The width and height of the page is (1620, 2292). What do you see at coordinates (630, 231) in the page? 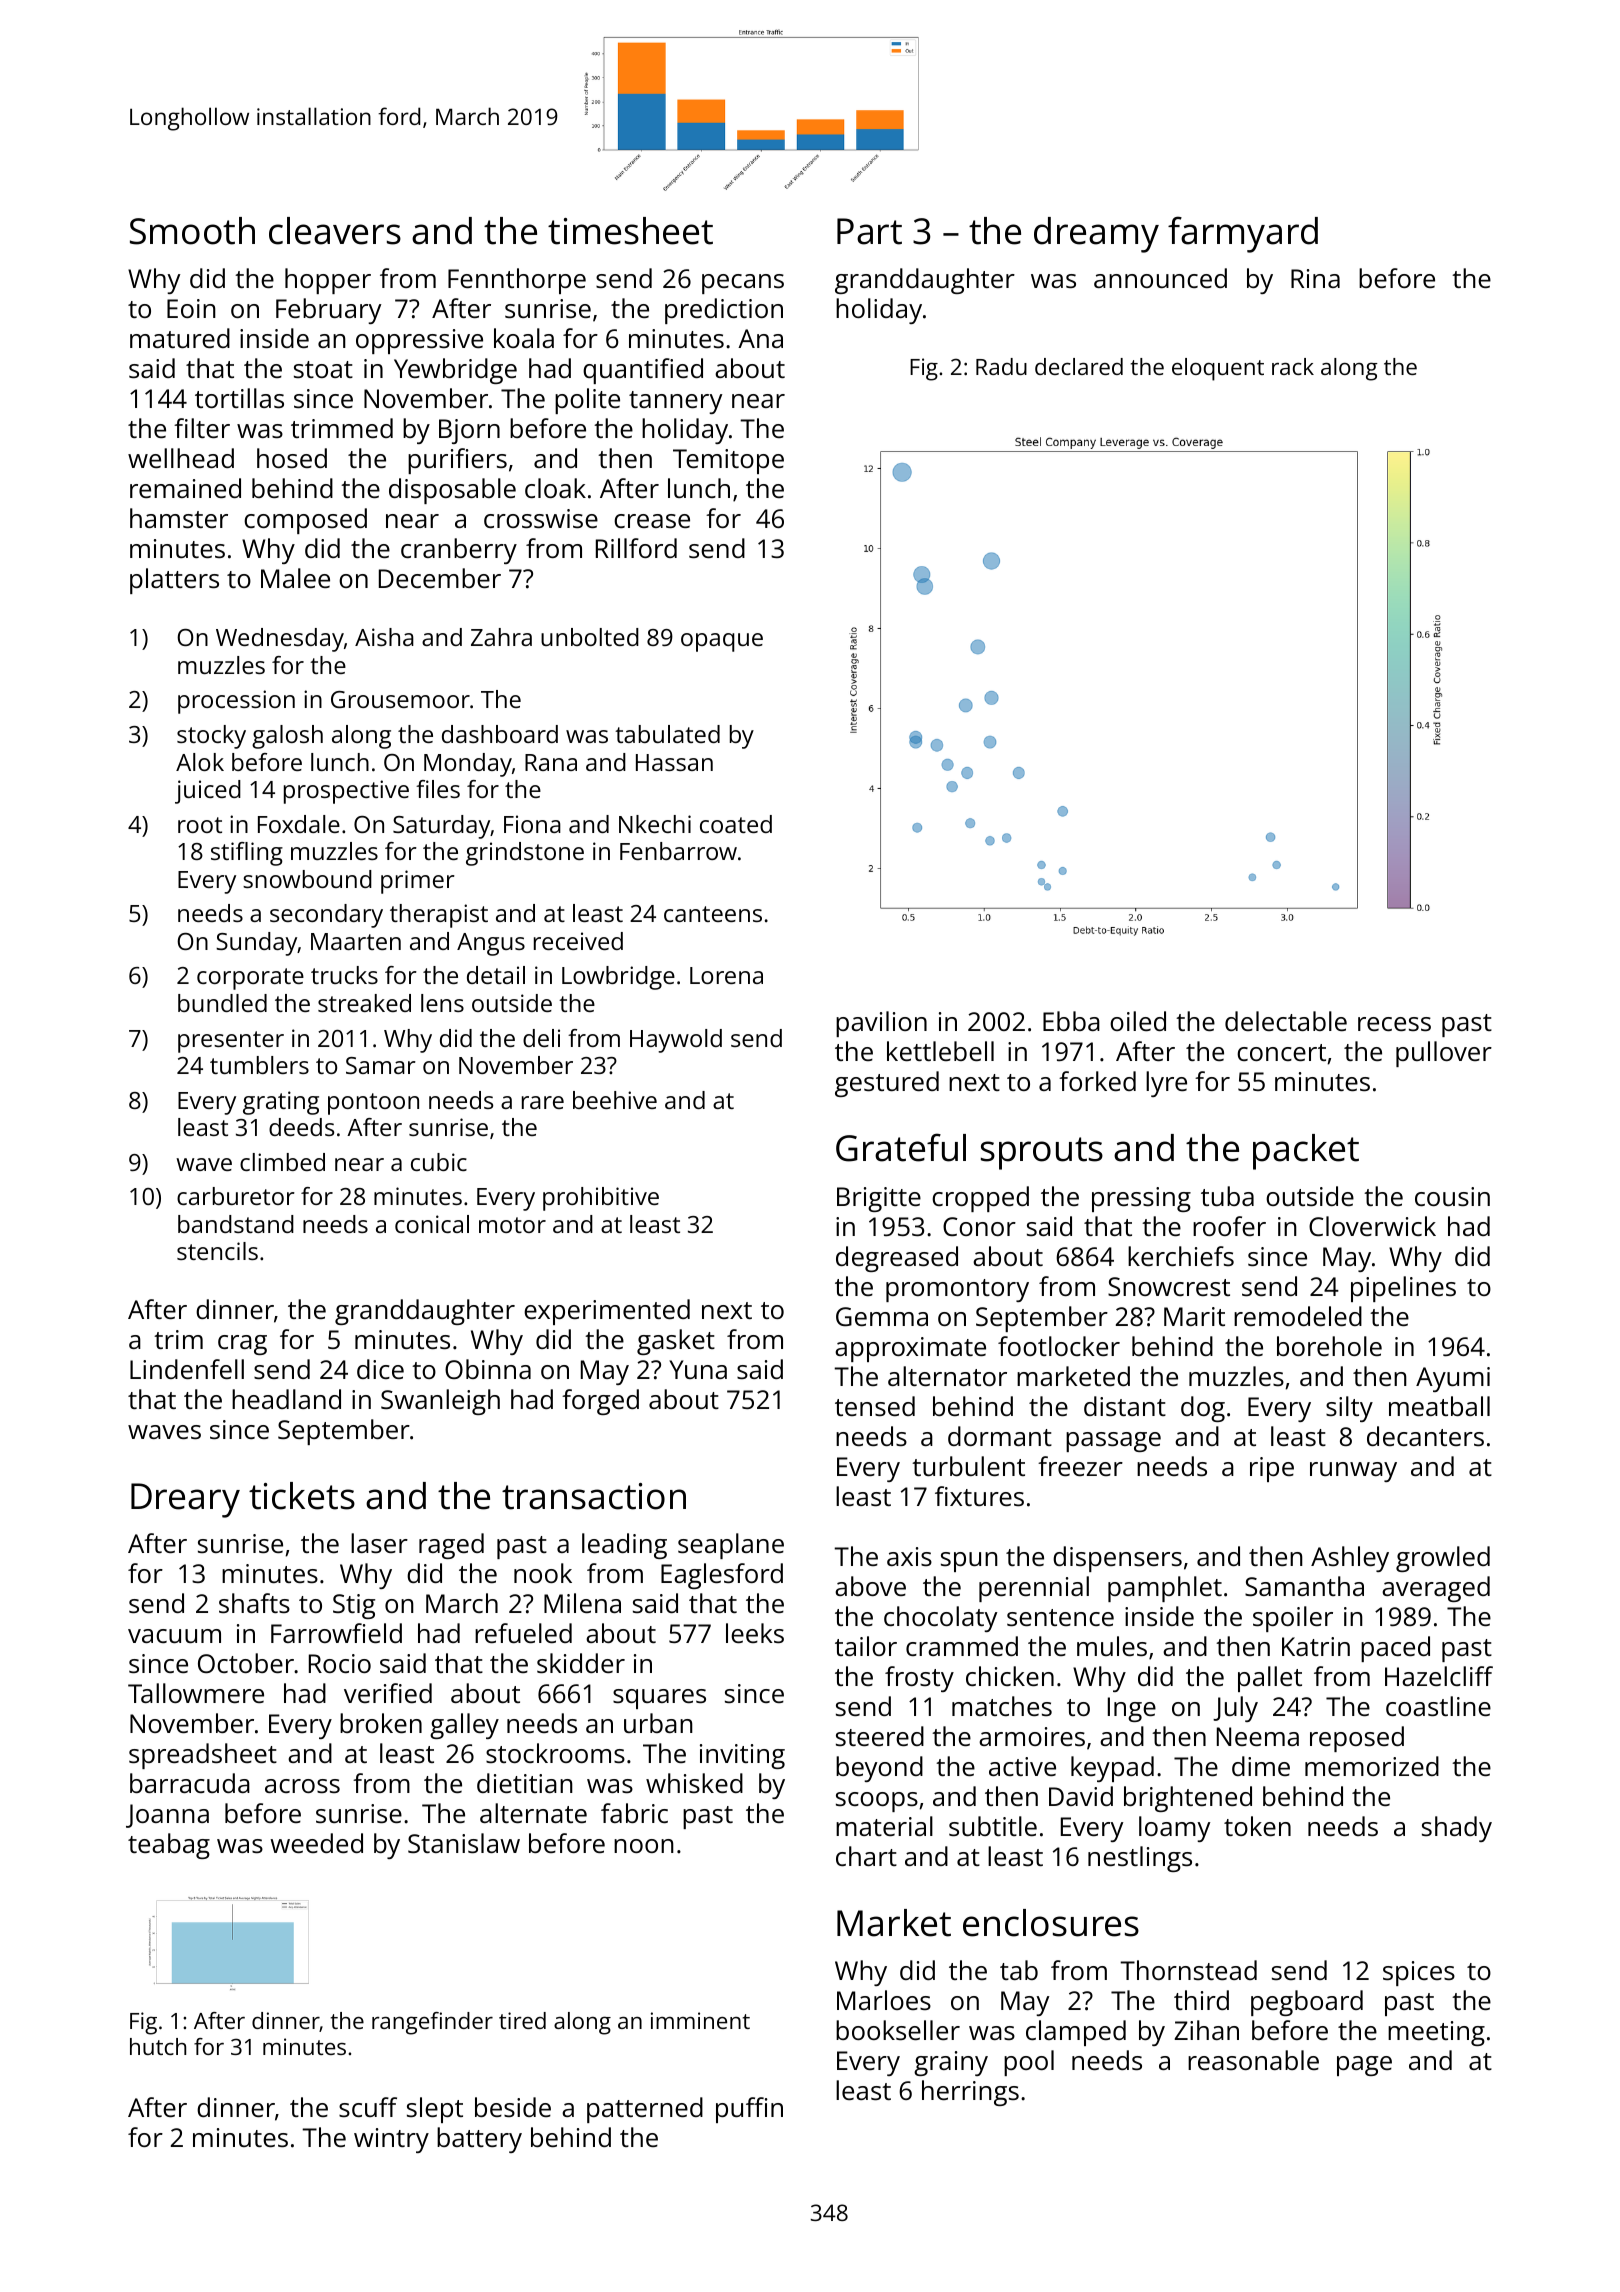
I see `timesheet` at bounding box center [630, 231].
